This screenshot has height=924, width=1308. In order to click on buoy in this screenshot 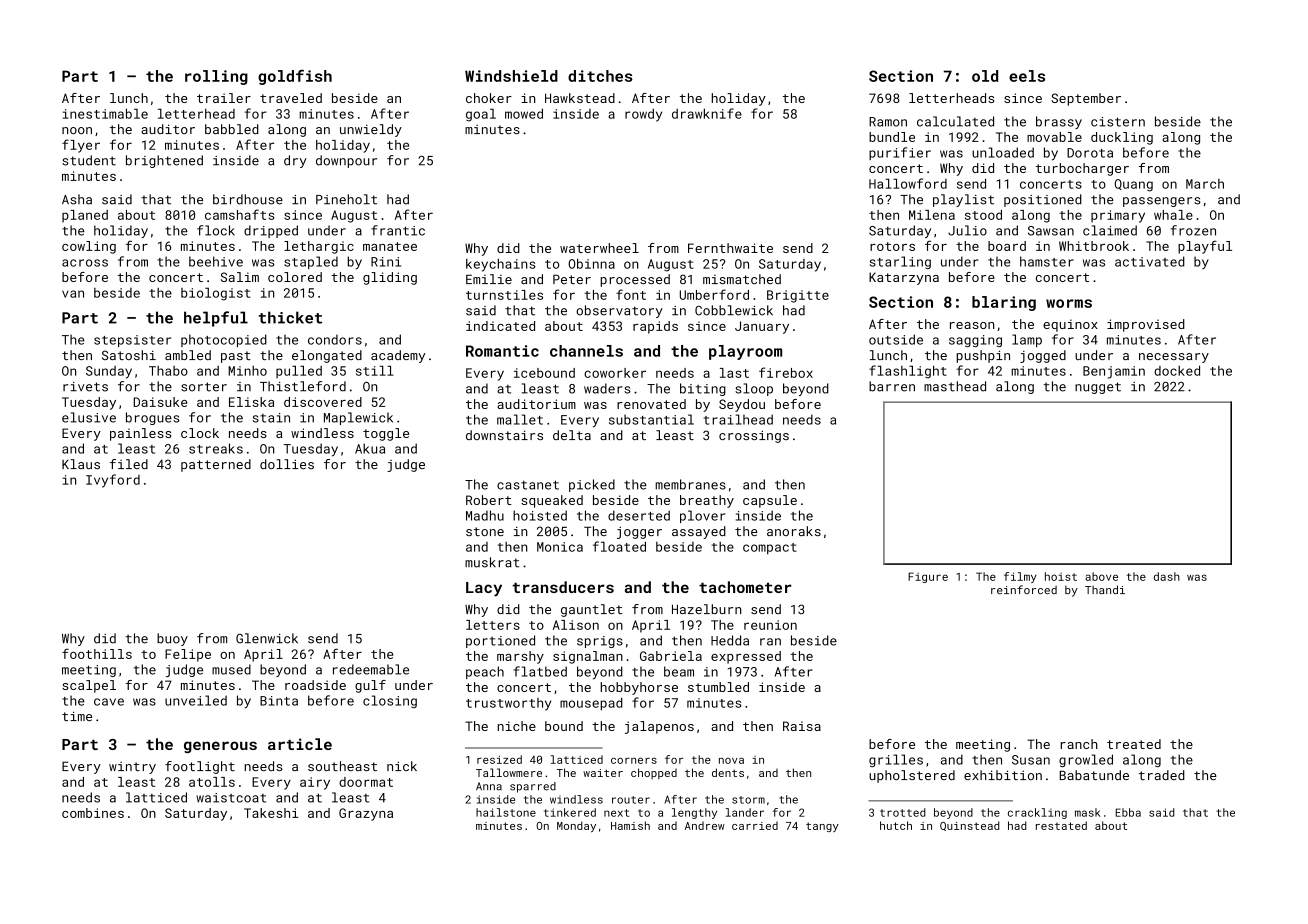, I will do `click(172, 639)`.
